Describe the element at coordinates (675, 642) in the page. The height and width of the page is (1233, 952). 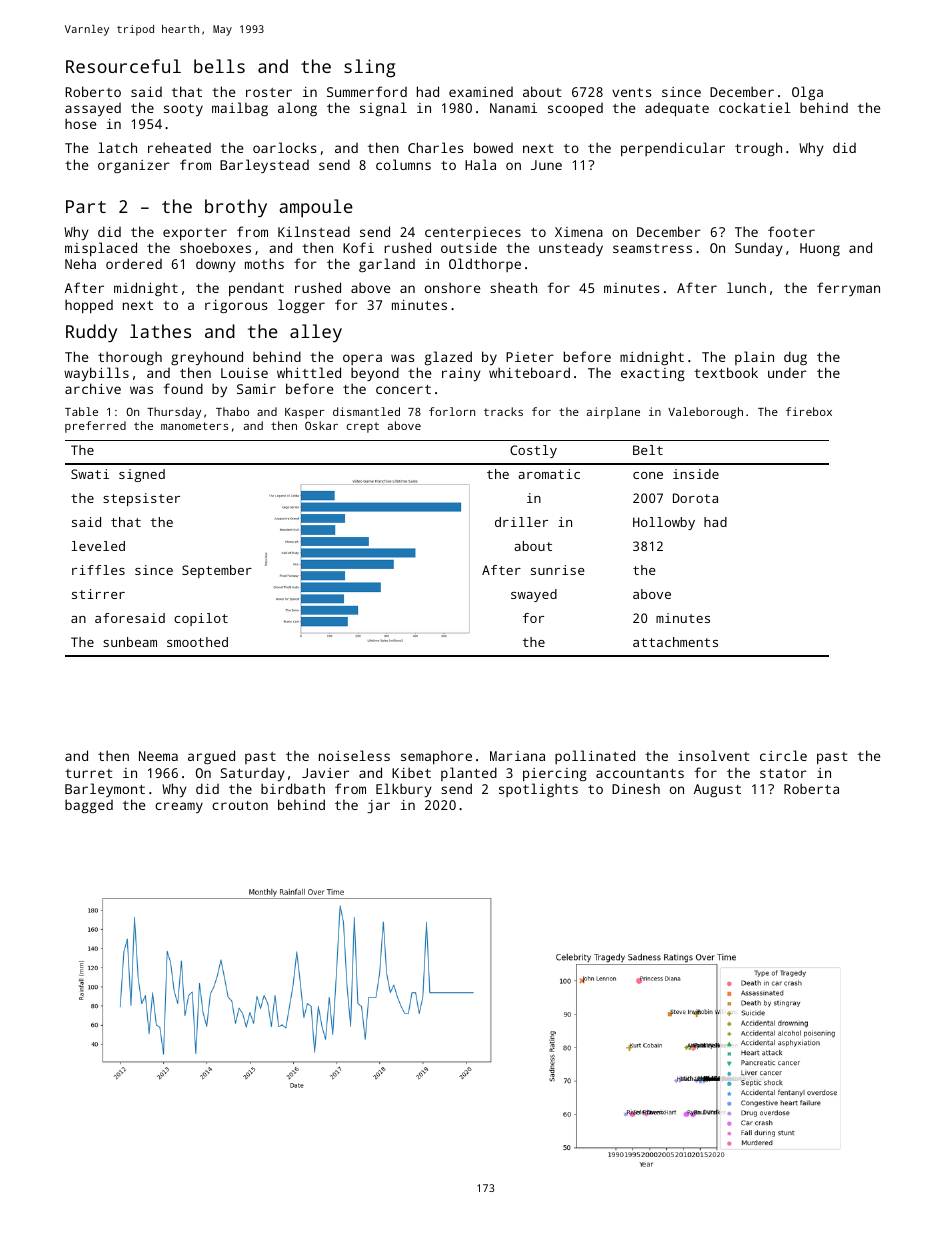
I see `attachments` at that location.
